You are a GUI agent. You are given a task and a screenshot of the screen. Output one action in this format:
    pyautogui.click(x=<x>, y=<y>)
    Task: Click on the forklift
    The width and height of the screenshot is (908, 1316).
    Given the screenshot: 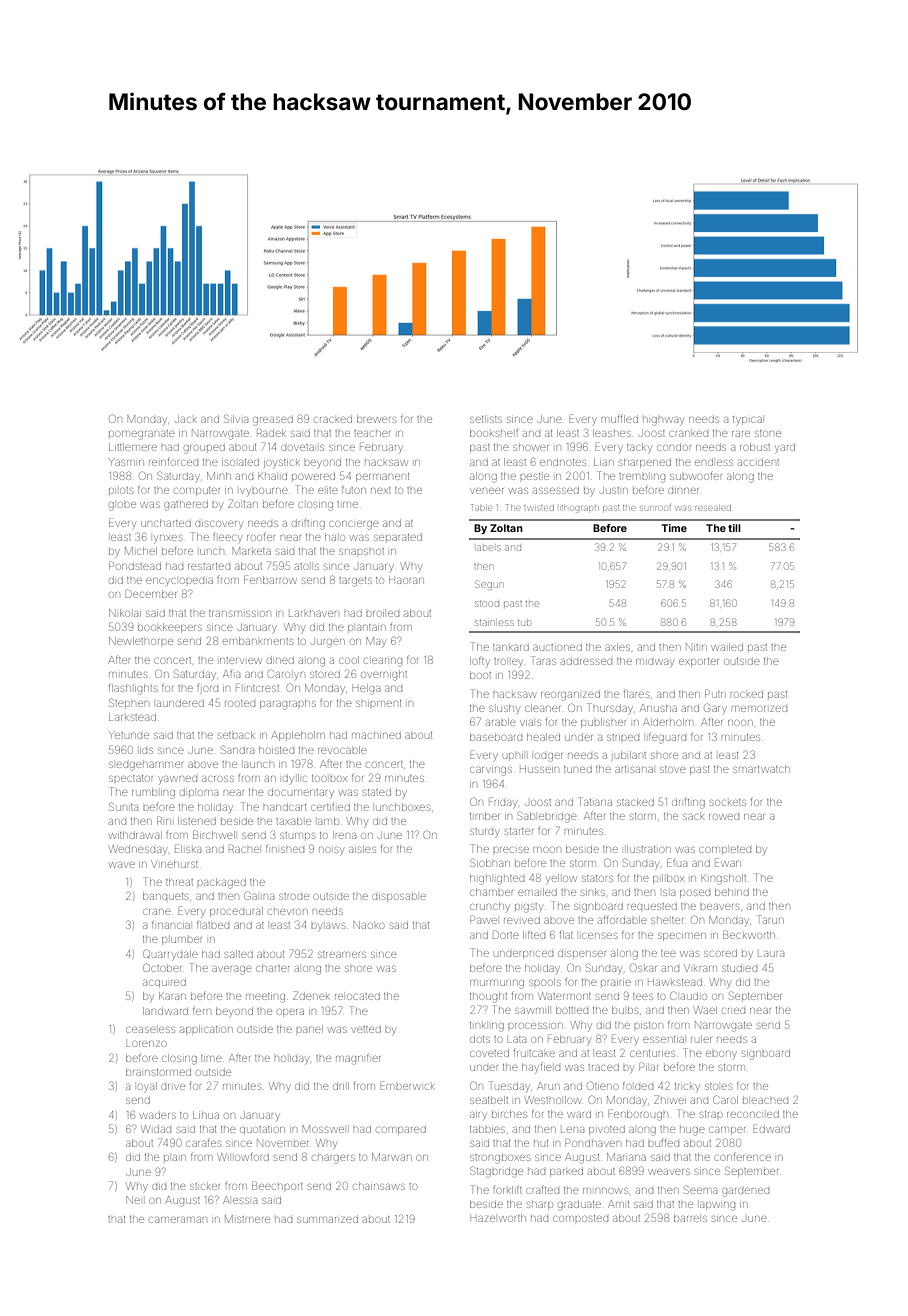 What is the action you would take?
    pyautogui.click(x=507, y=1189)
